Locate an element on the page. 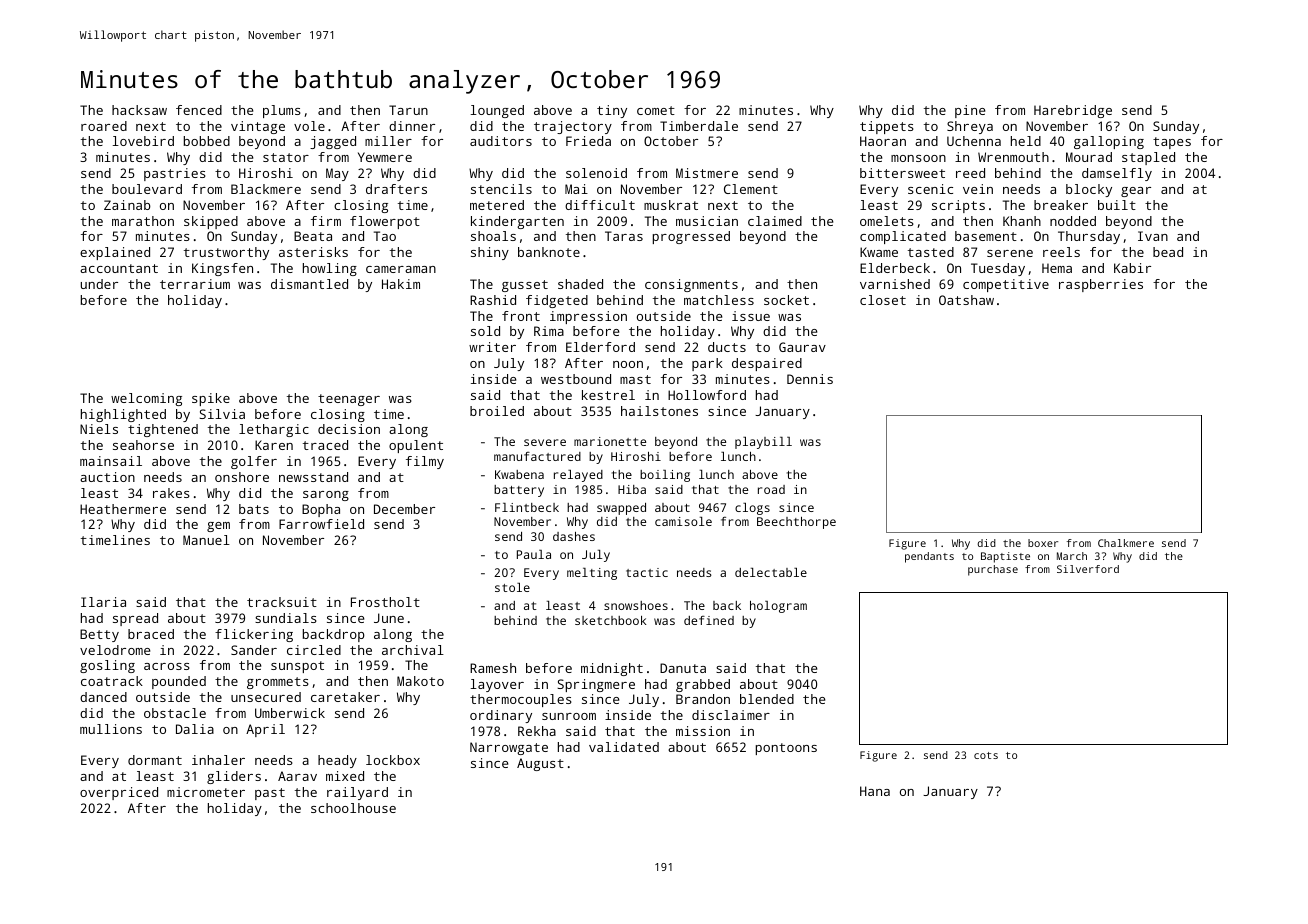 The width and height of the image is (1308, 924). Hana is located at coordinates (875, 791).
